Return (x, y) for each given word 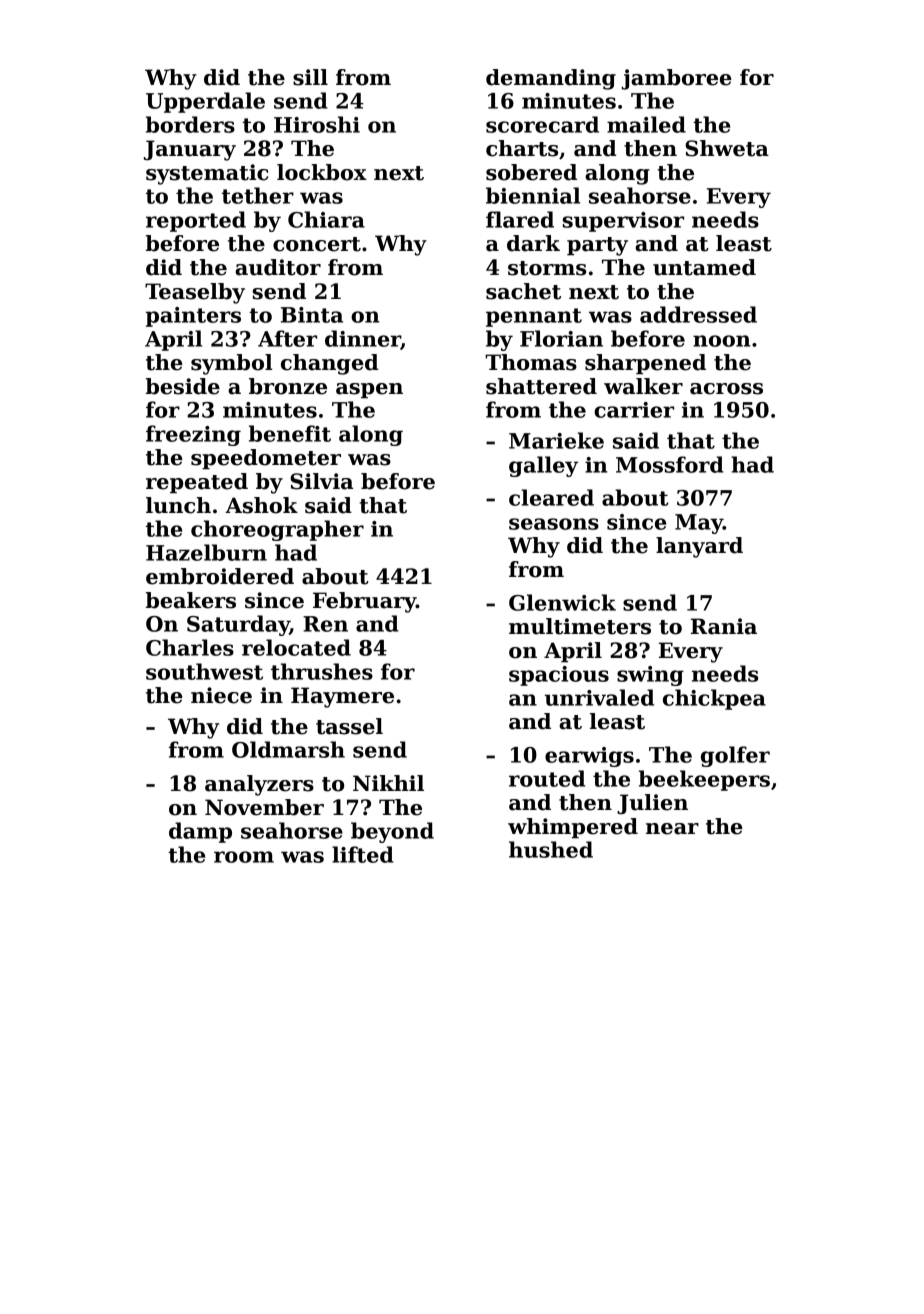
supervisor (623, 222)
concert (317, 244)
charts (522, 148)
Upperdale (205, 102)
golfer (735, 756)
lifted (363, 854)
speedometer (266, 459)
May (699, 524)
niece (221, 695)
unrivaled (599, 697)
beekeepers (704, 780)
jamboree (677, 79)
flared (520, 219)
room (244, 857)
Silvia (321, 481)
